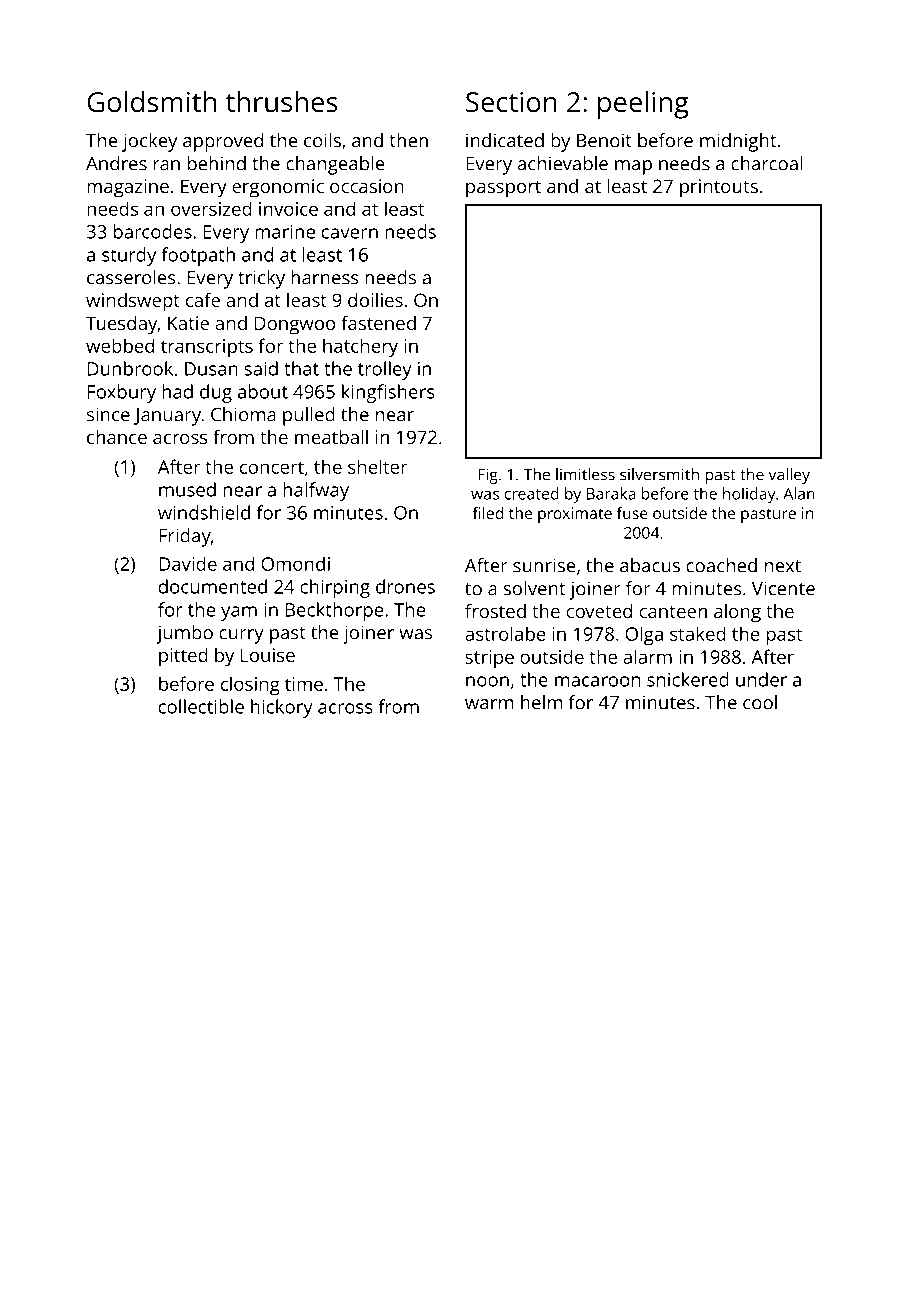 Image resolution: width=908 pixels, height=1316 pixels. Describe the element at coordinates (738, 142) in the image. I see `midnight` at that location.
